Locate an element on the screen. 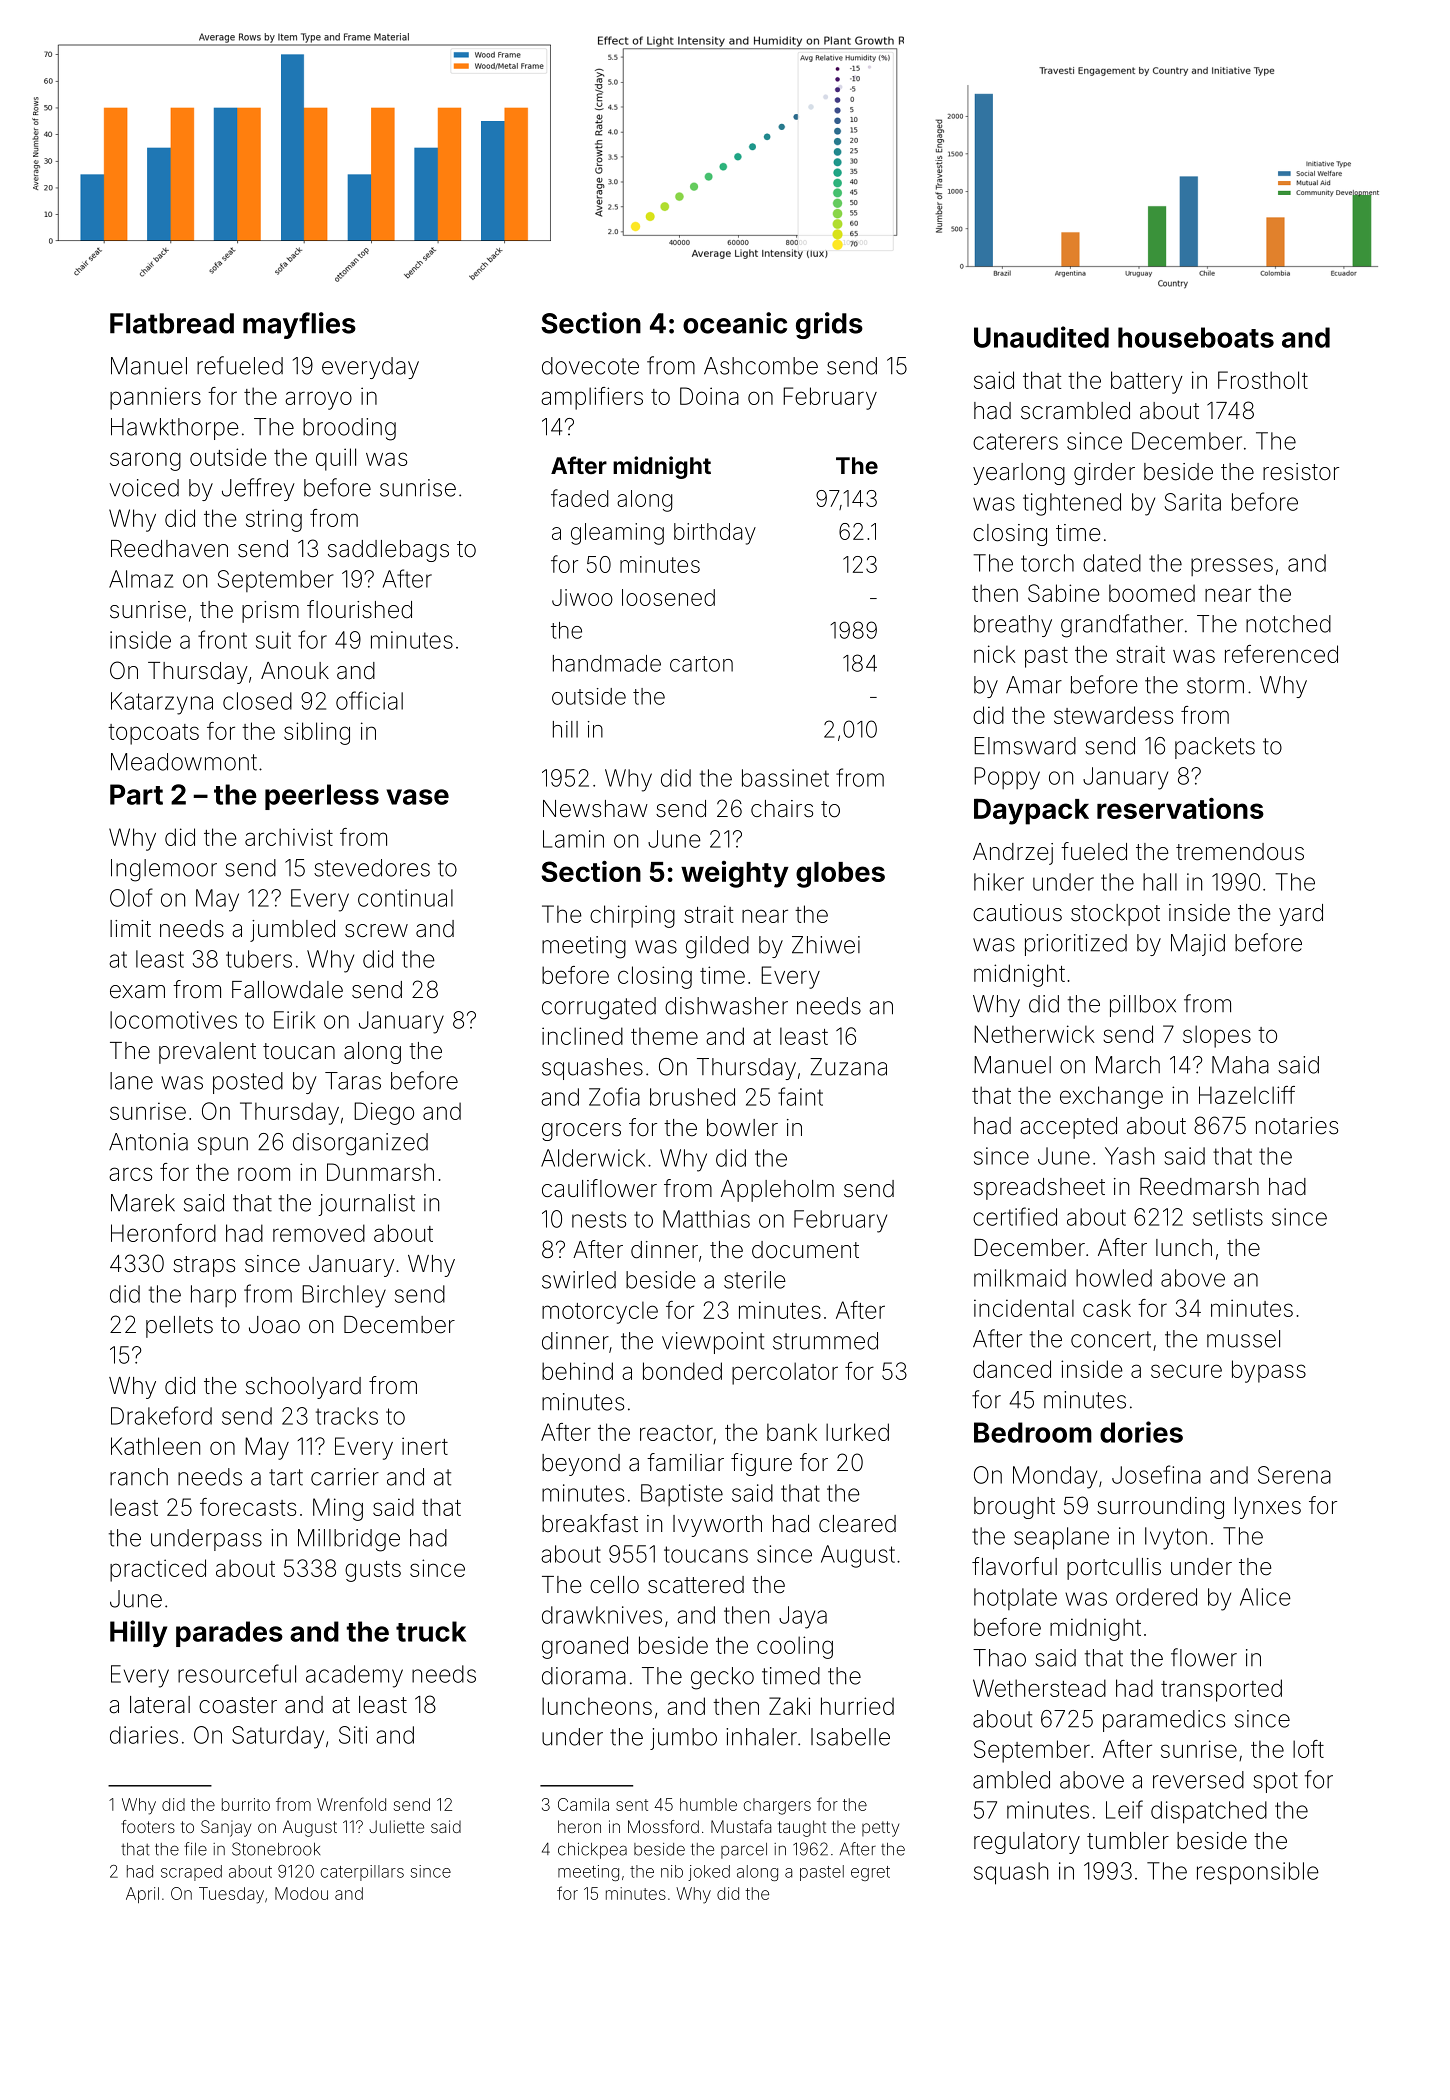 This screenshot has height=2100, width=1450. carton is located at coordinates (701, 664).
